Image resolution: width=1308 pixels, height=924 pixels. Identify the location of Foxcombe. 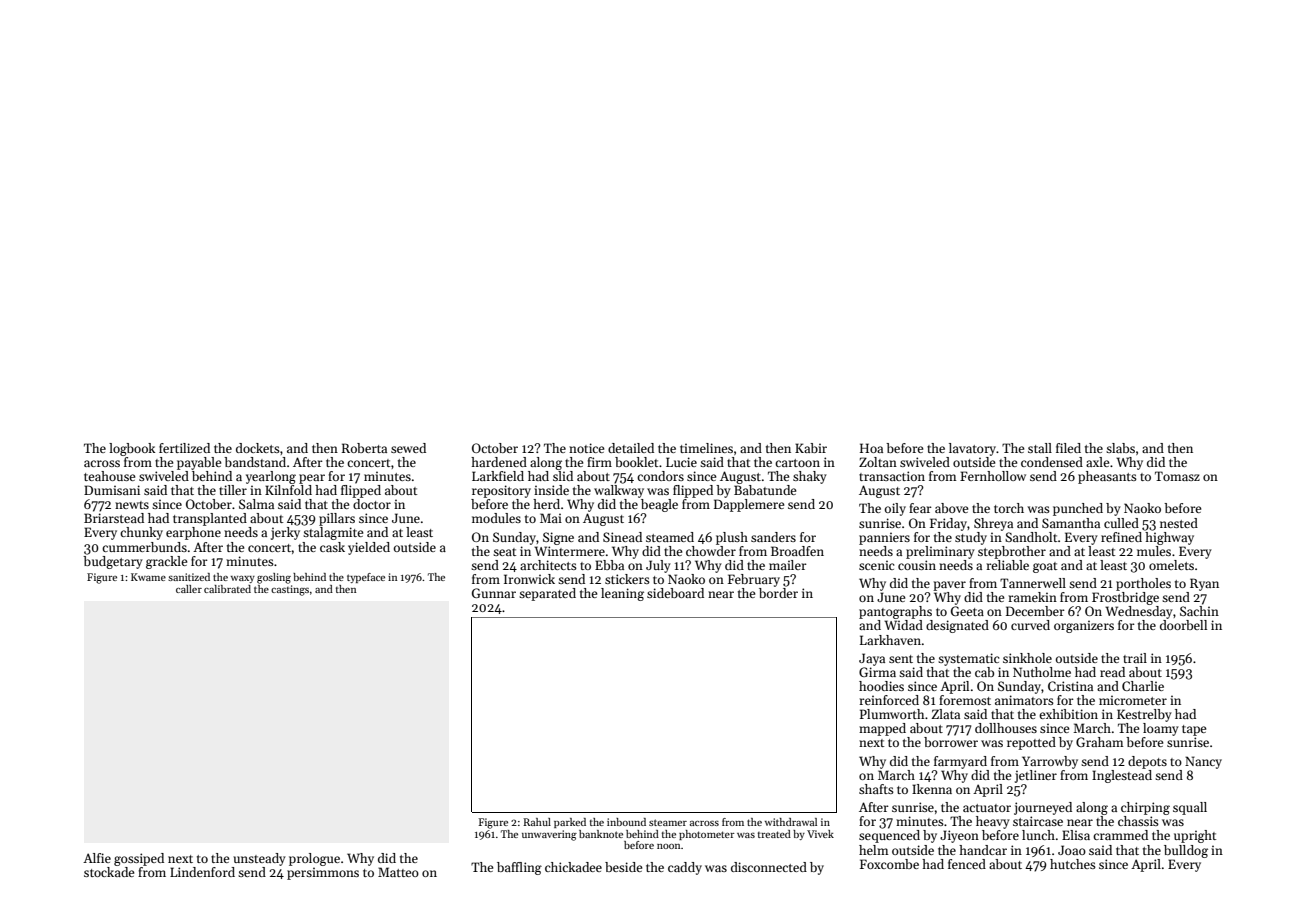
(889, 864).
